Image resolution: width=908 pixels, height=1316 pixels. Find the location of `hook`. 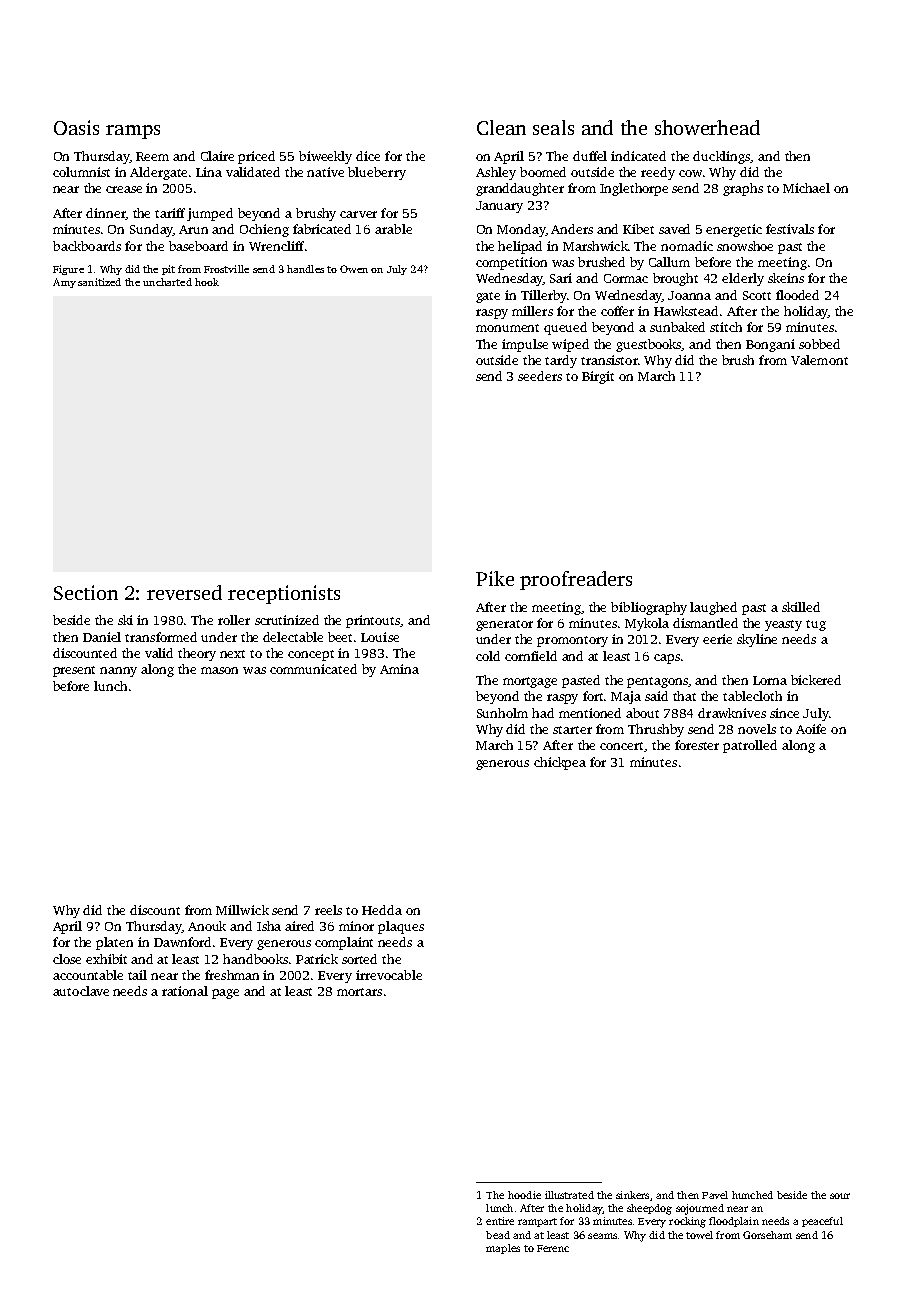

hook is located at coordinates (207, 282).
